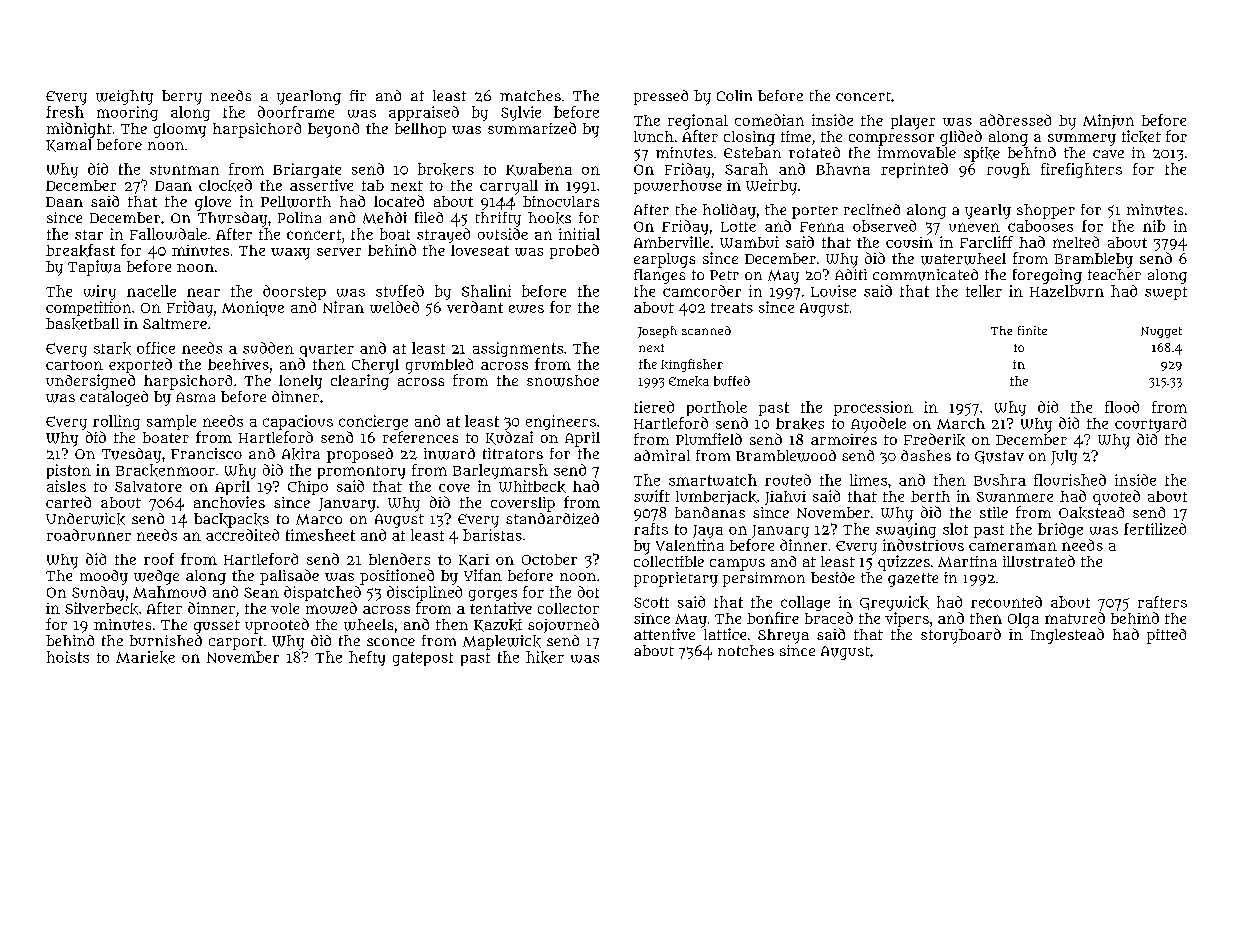 The height and width of the document is (952, 1233). I want to click on Fallowdale, so click(168, 234).
